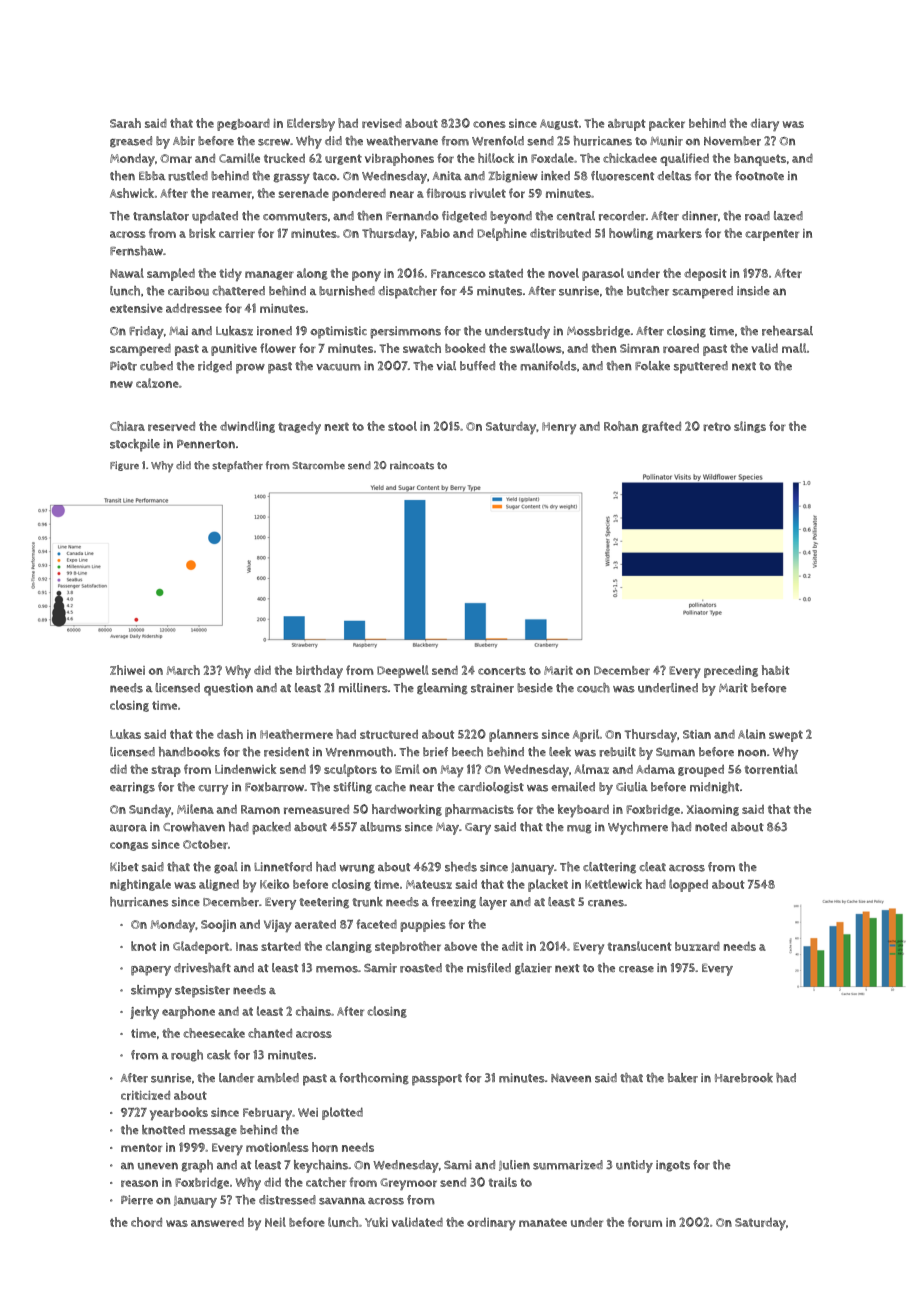 Image resolution: width=924 pixels, height=1308 pixels. Describe the element at coordinates (458, 273) in the page. I see `Francesco` at that location.
